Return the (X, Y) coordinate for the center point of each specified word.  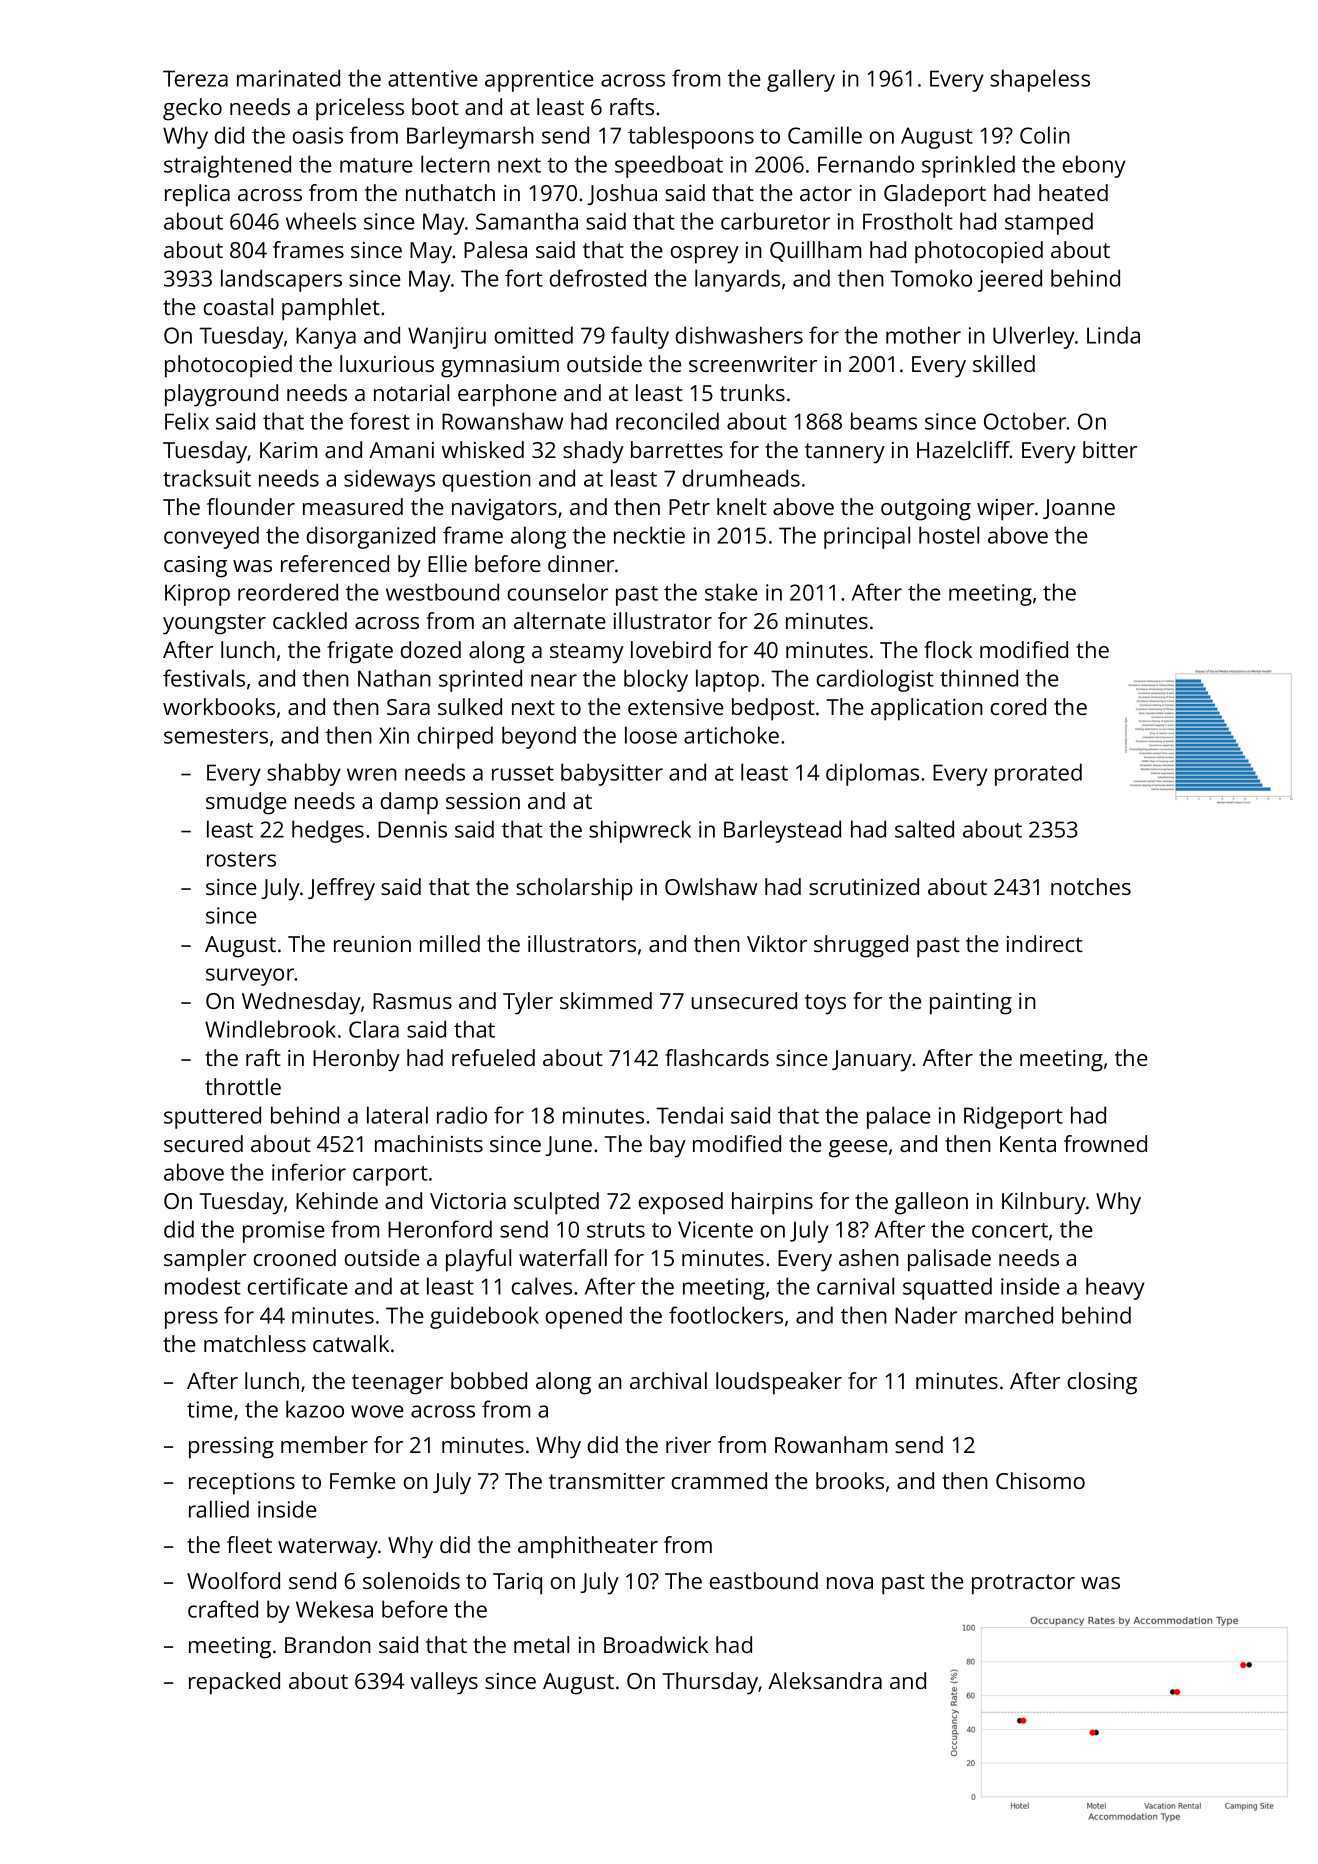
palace (899, 1117)
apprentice (539, 81)
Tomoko (931, 278)
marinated (288, 78)
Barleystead (782, 831)
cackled (310, 620)
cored (1018, 706)
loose (651, 735)
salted (924, 829)
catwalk (351, 1343)
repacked (234, 1683)
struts (616, 1230)
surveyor (250, 977)
